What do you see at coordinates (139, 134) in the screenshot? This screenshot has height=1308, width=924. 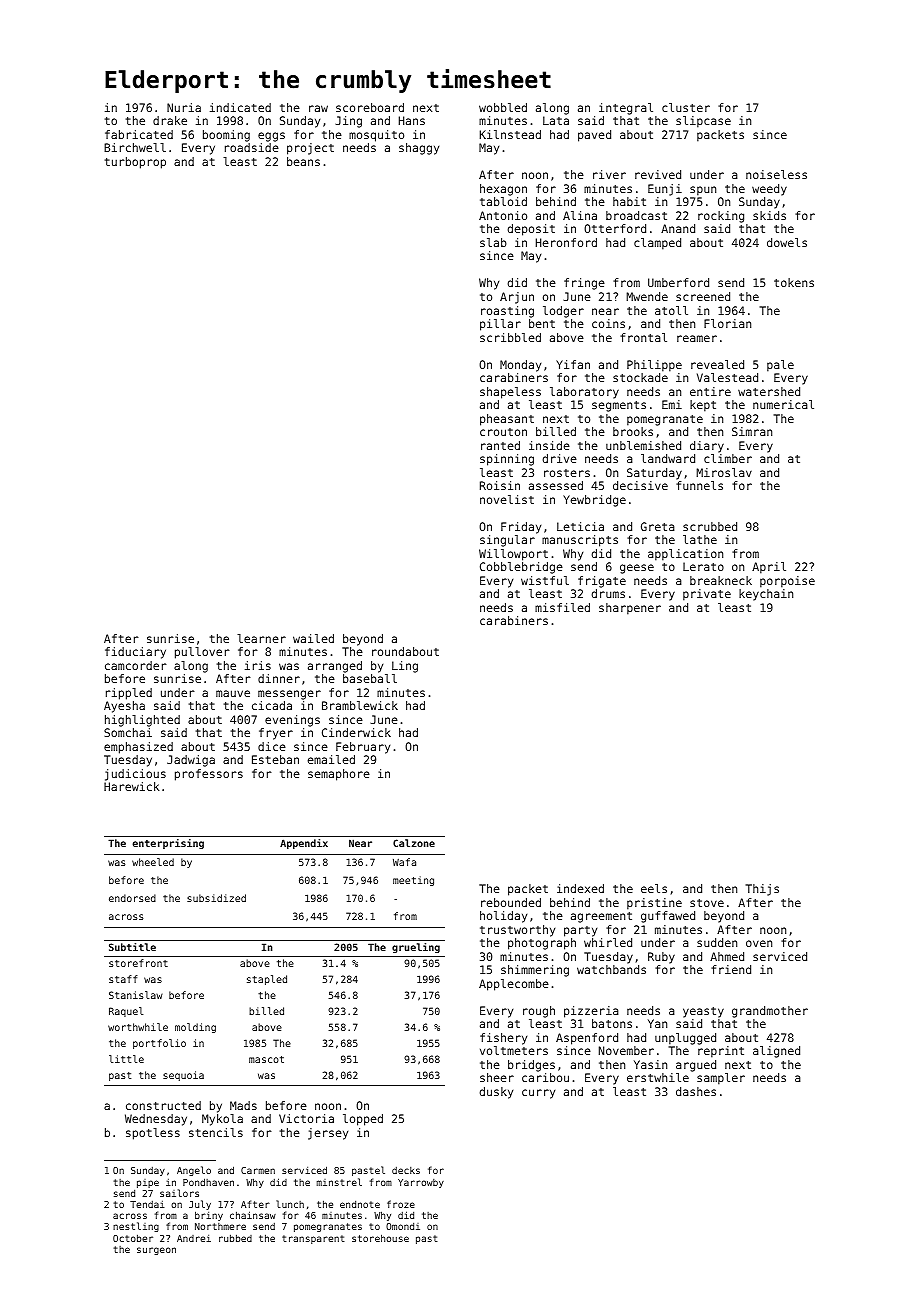 I see `fabricated` at bounding box center [139, 134].
